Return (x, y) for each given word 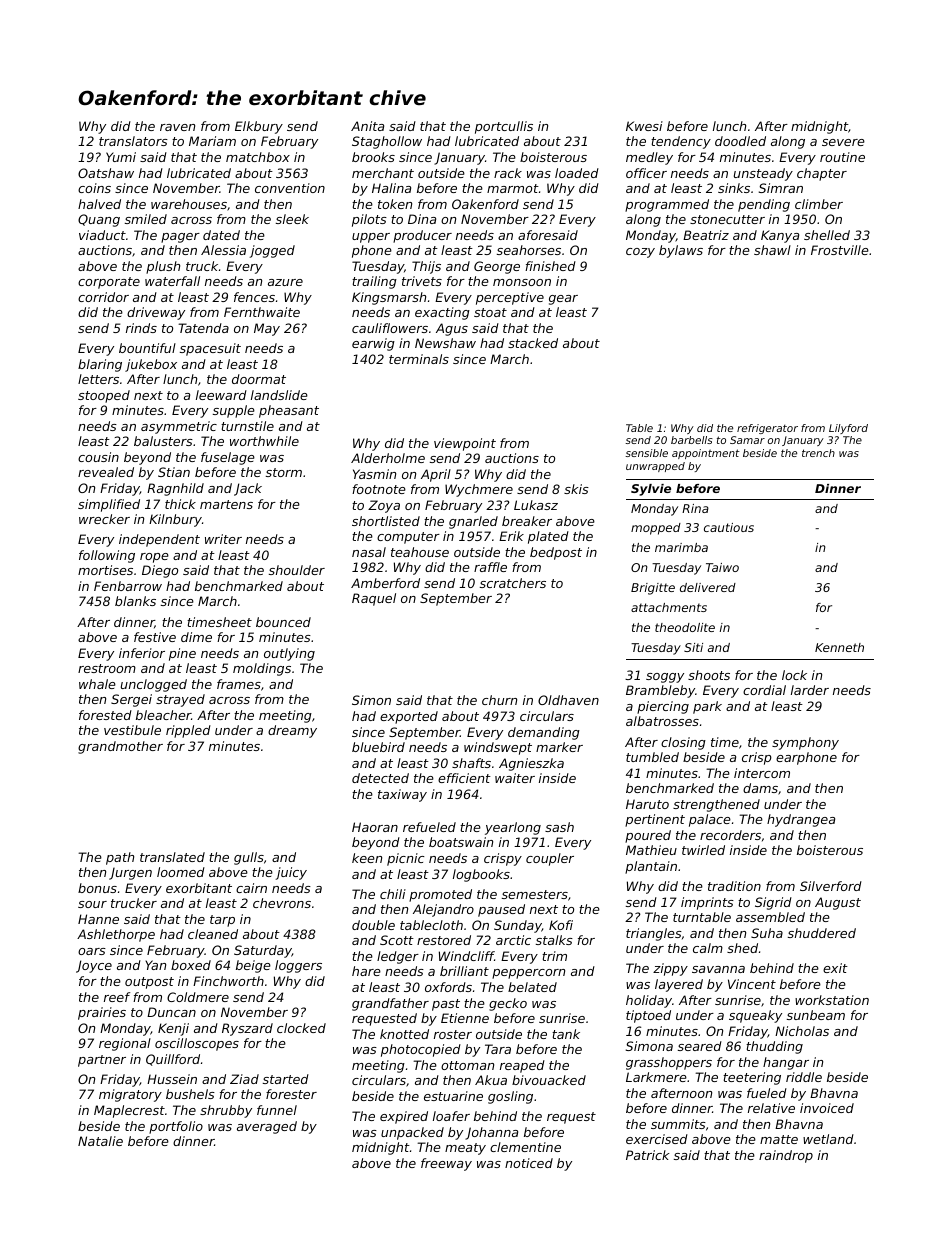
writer (223, 539)
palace (710, 820)
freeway (446, 1164)
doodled (740, 141)
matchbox (258, 157)
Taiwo (722, 567)
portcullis (504, 127)
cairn (251, 888)
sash (559, 827)
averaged (267, 1127)
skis (576, 489)
